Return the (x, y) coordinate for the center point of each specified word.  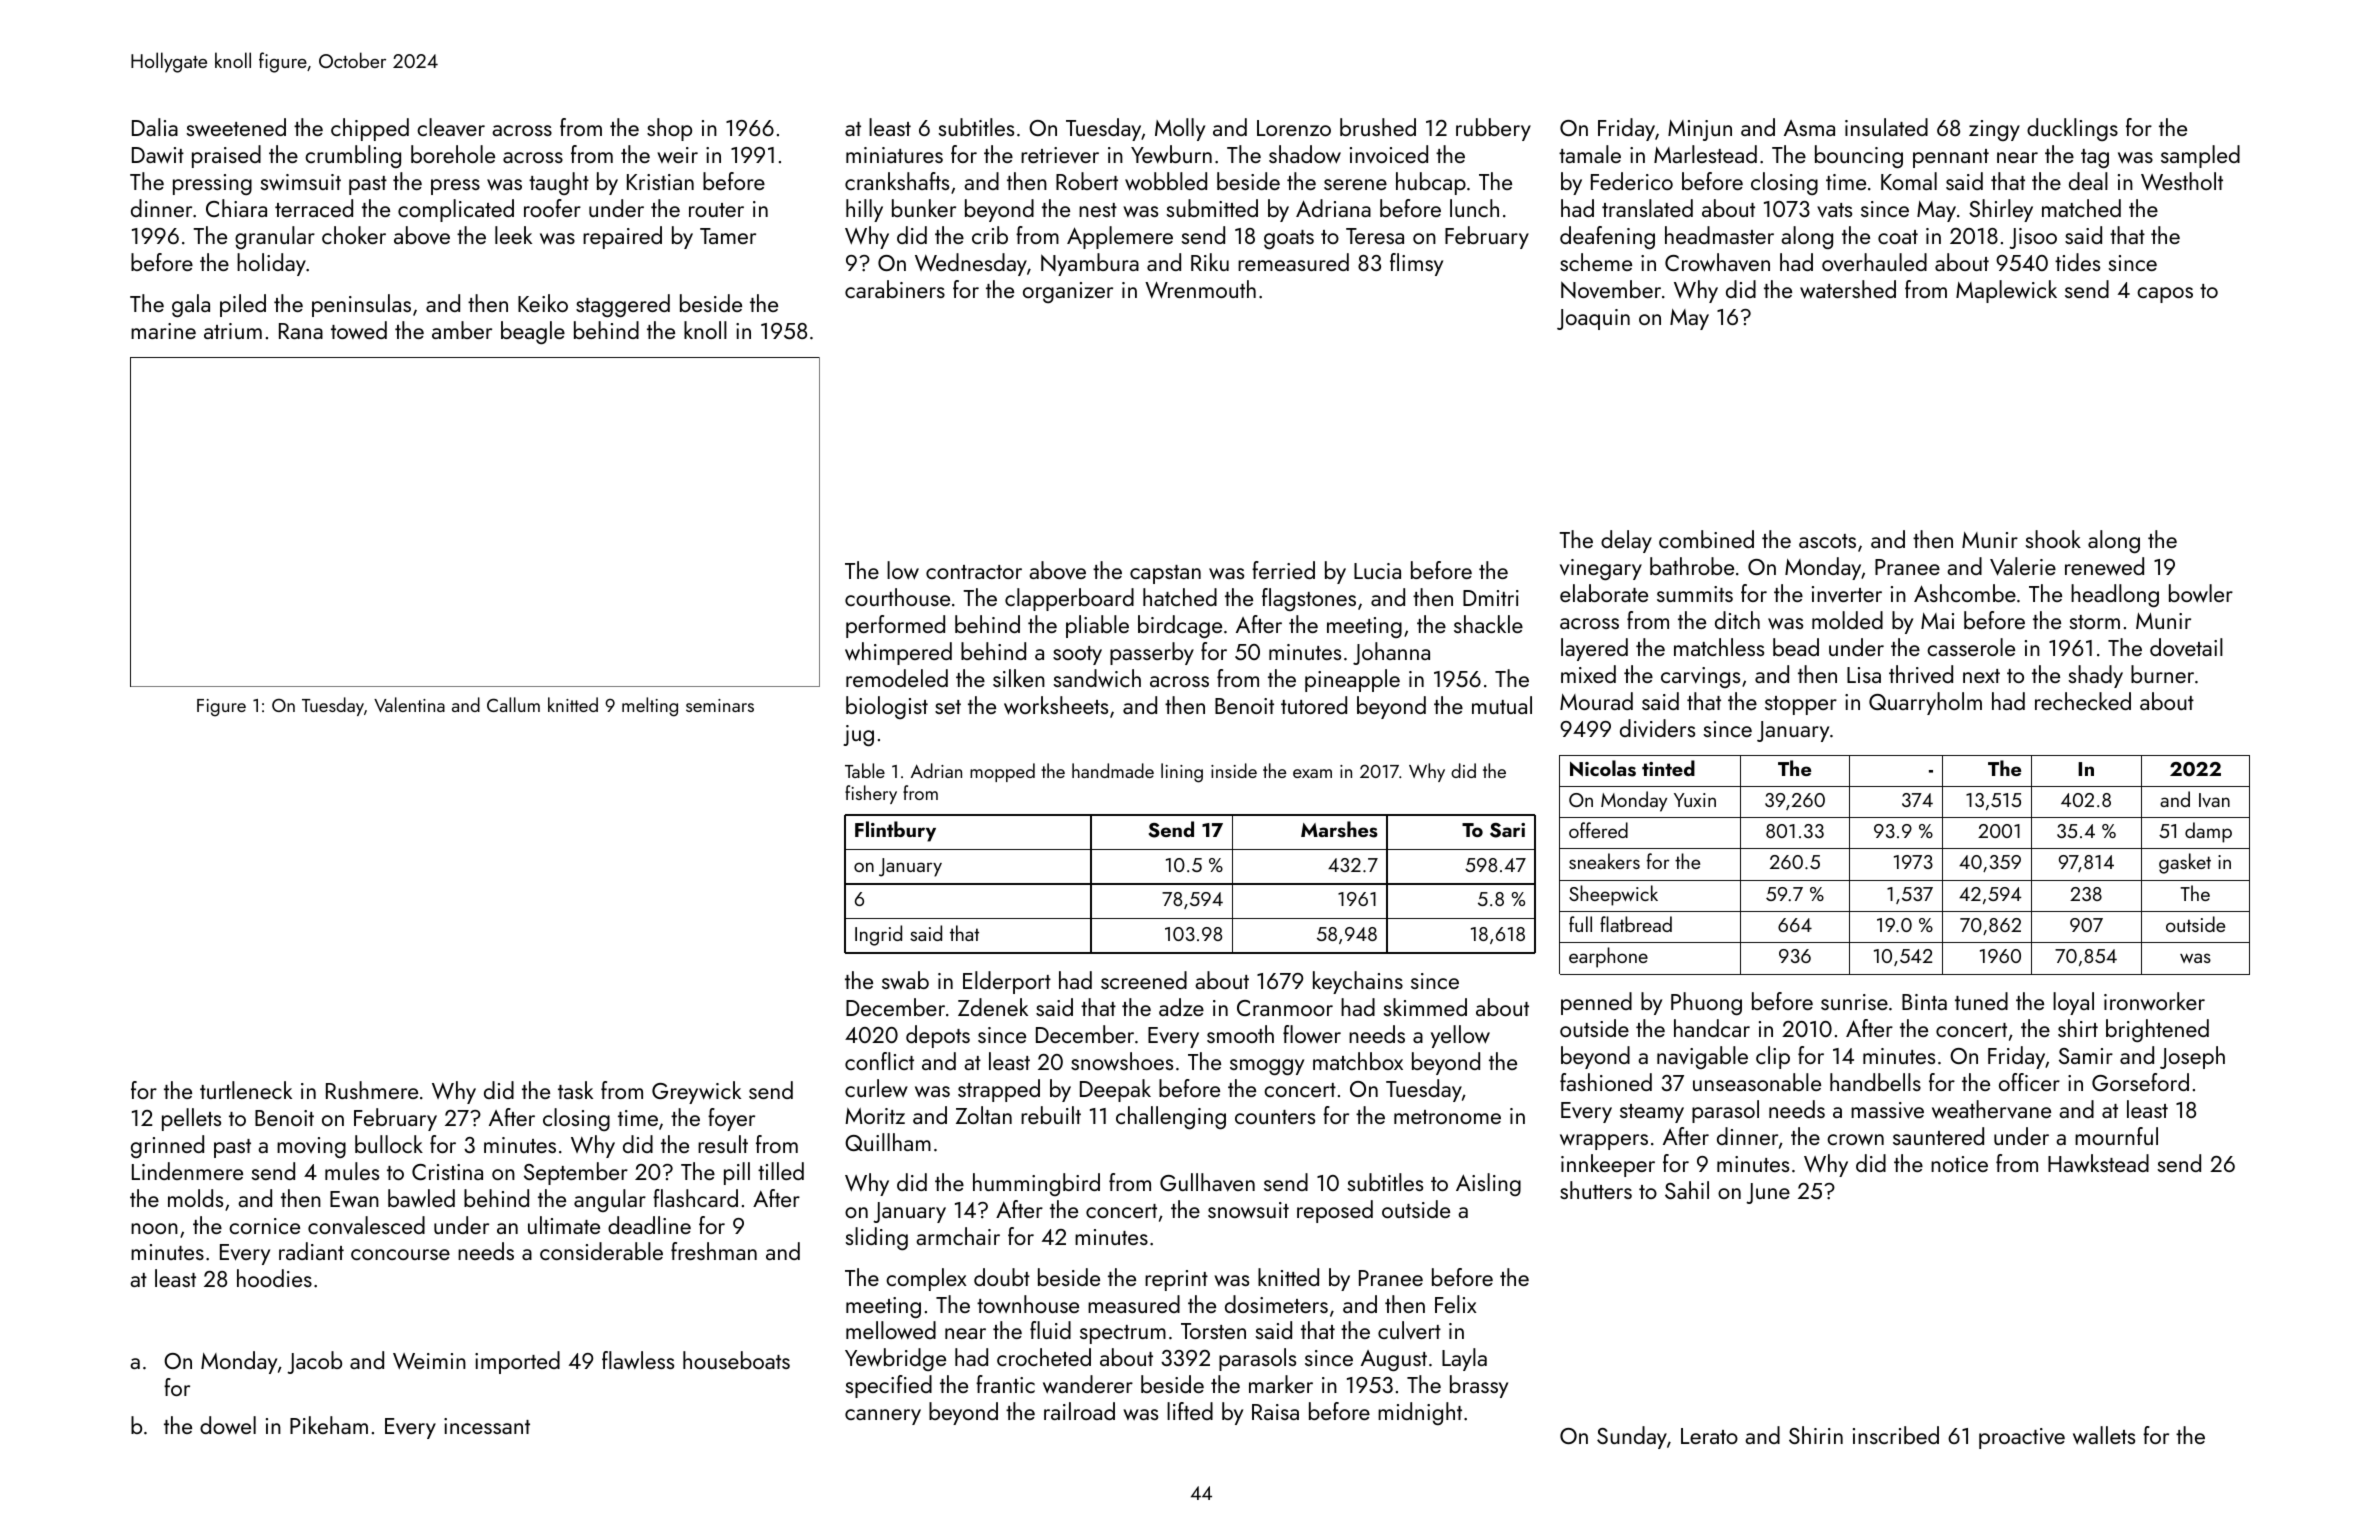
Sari (1507, 830)
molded (1847, 620)
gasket (2185, 863)
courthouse (897, 597)
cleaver (451, 127)
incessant (487, 1426)
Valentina (409, 704)
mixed (1588, 674)
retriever (1060, 155)
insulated (1886, 127)
